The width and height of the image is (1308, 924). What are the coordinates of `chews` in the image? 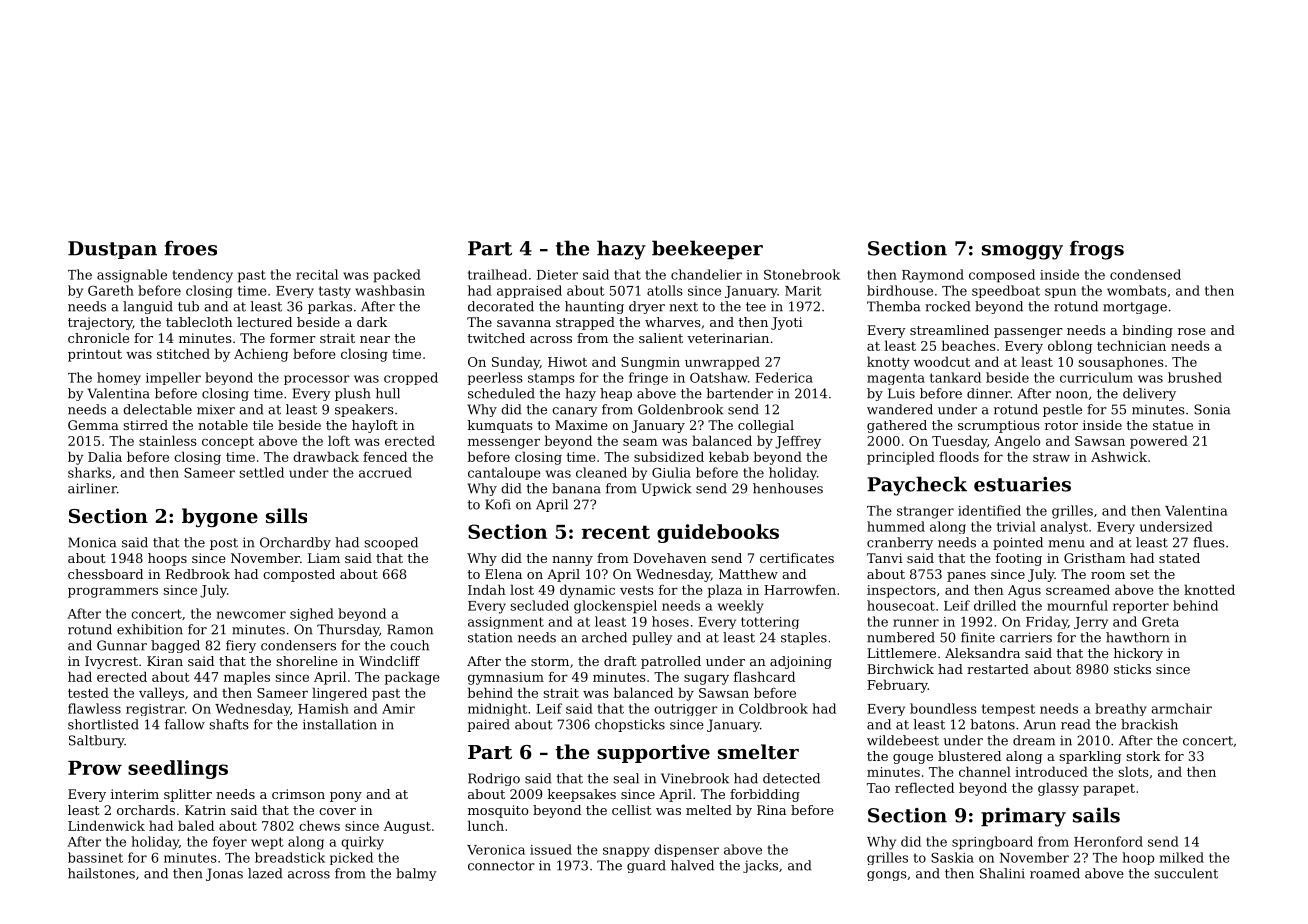 It's located at (319, 825).
